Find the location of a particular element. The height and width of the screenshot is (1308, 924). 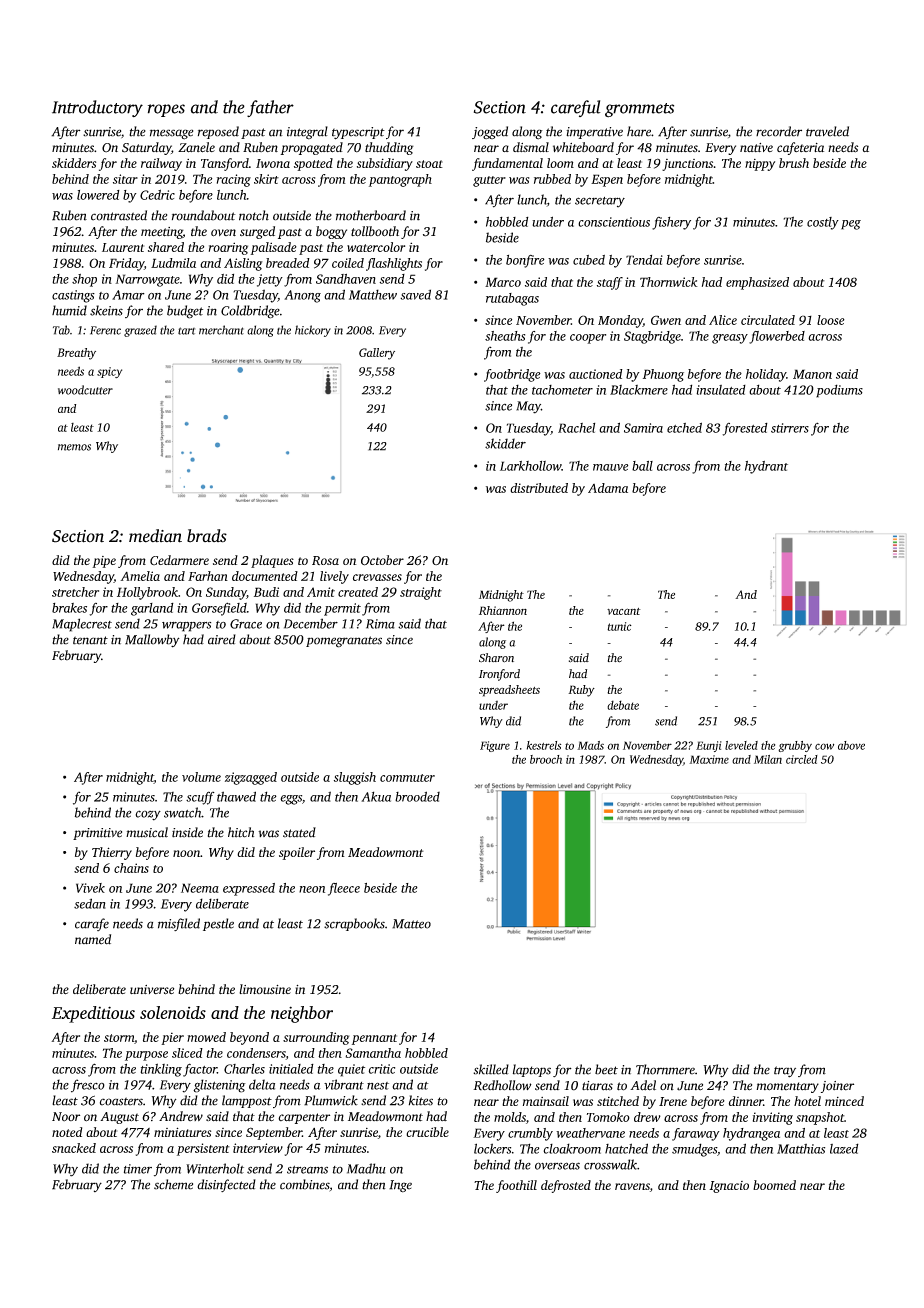

recorder is located at coordinates (779, 131).
